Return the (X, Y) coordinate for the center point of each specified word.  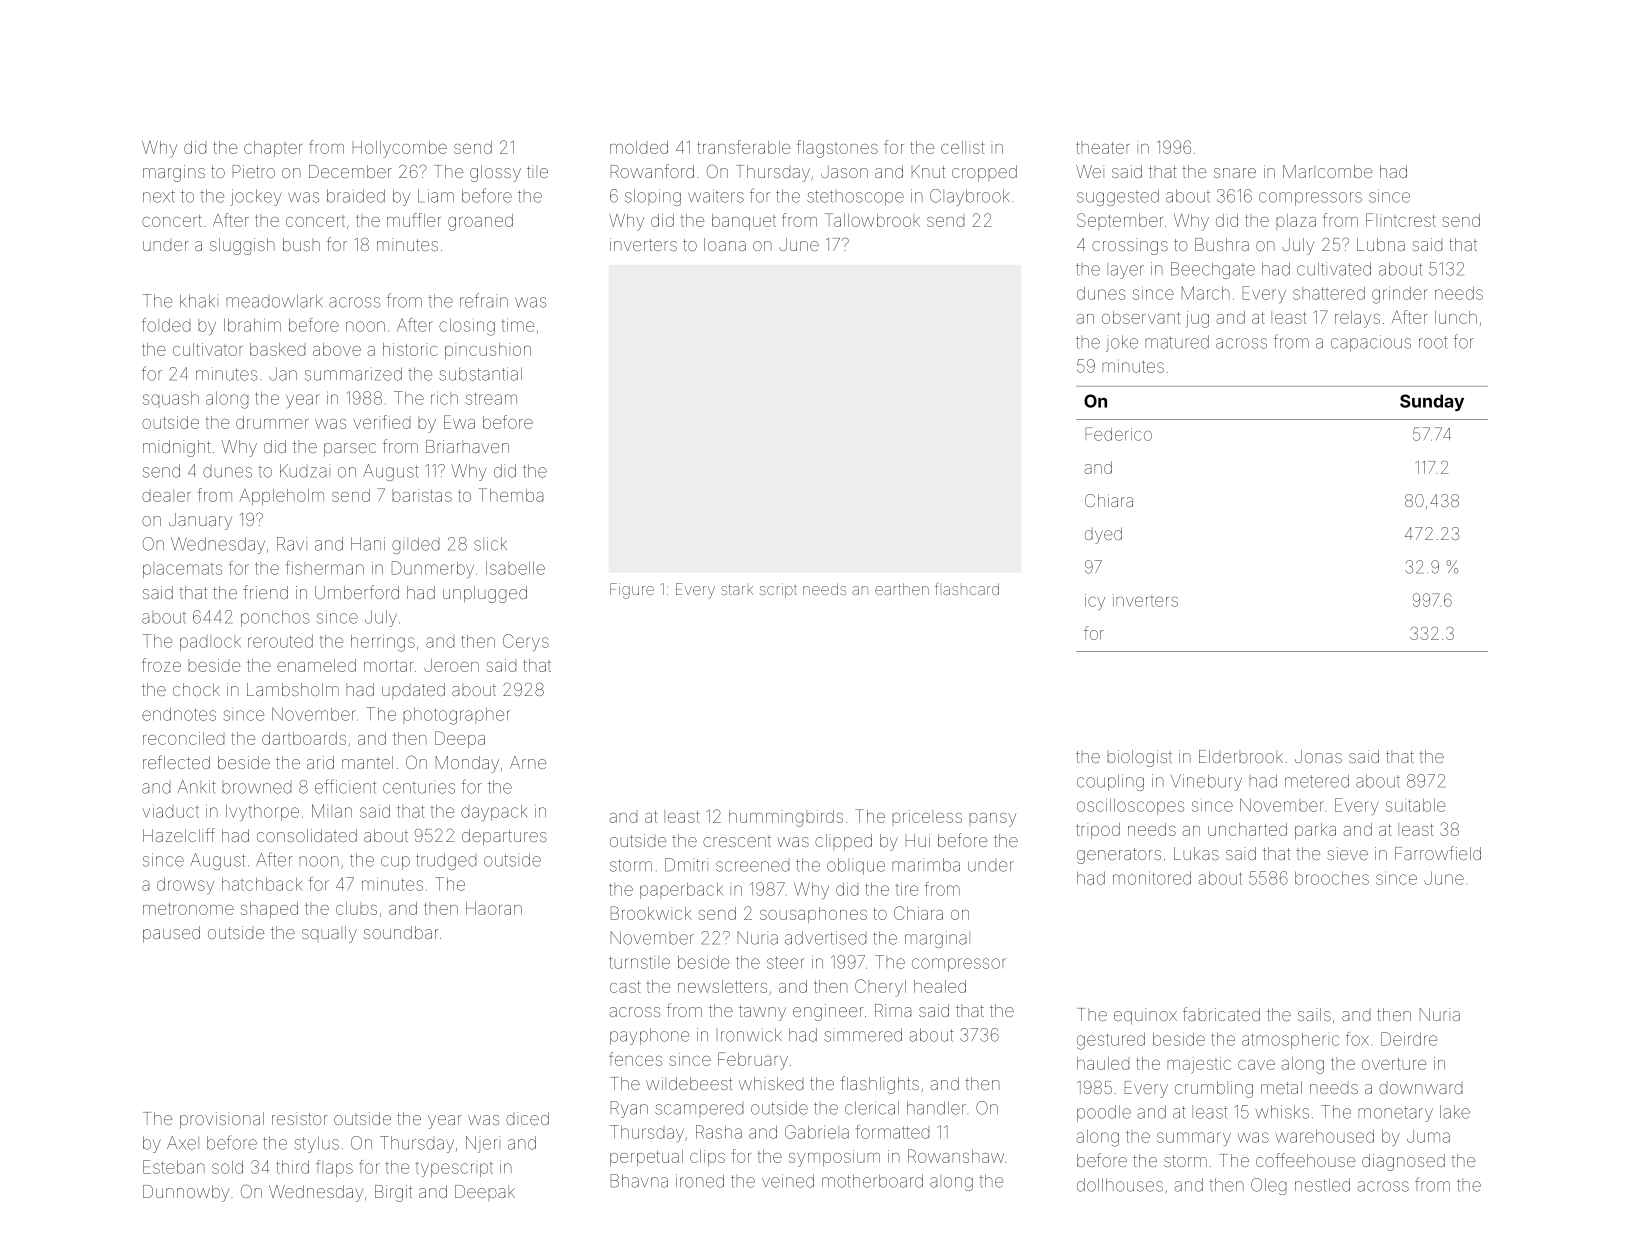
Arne (528, 762)
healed (940, 986)
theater (1103, 147)
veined (788, 1181)
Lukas (1196, 853)
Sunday (1432, 402)
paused (171, 934)
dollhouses (1120, 1185)
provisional (222, 1120)
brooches (1332, 878)
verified (381, 422)
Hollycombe (400, 149)
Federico (1118, 434)
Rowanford (652, 171)
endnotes (179, 714)
